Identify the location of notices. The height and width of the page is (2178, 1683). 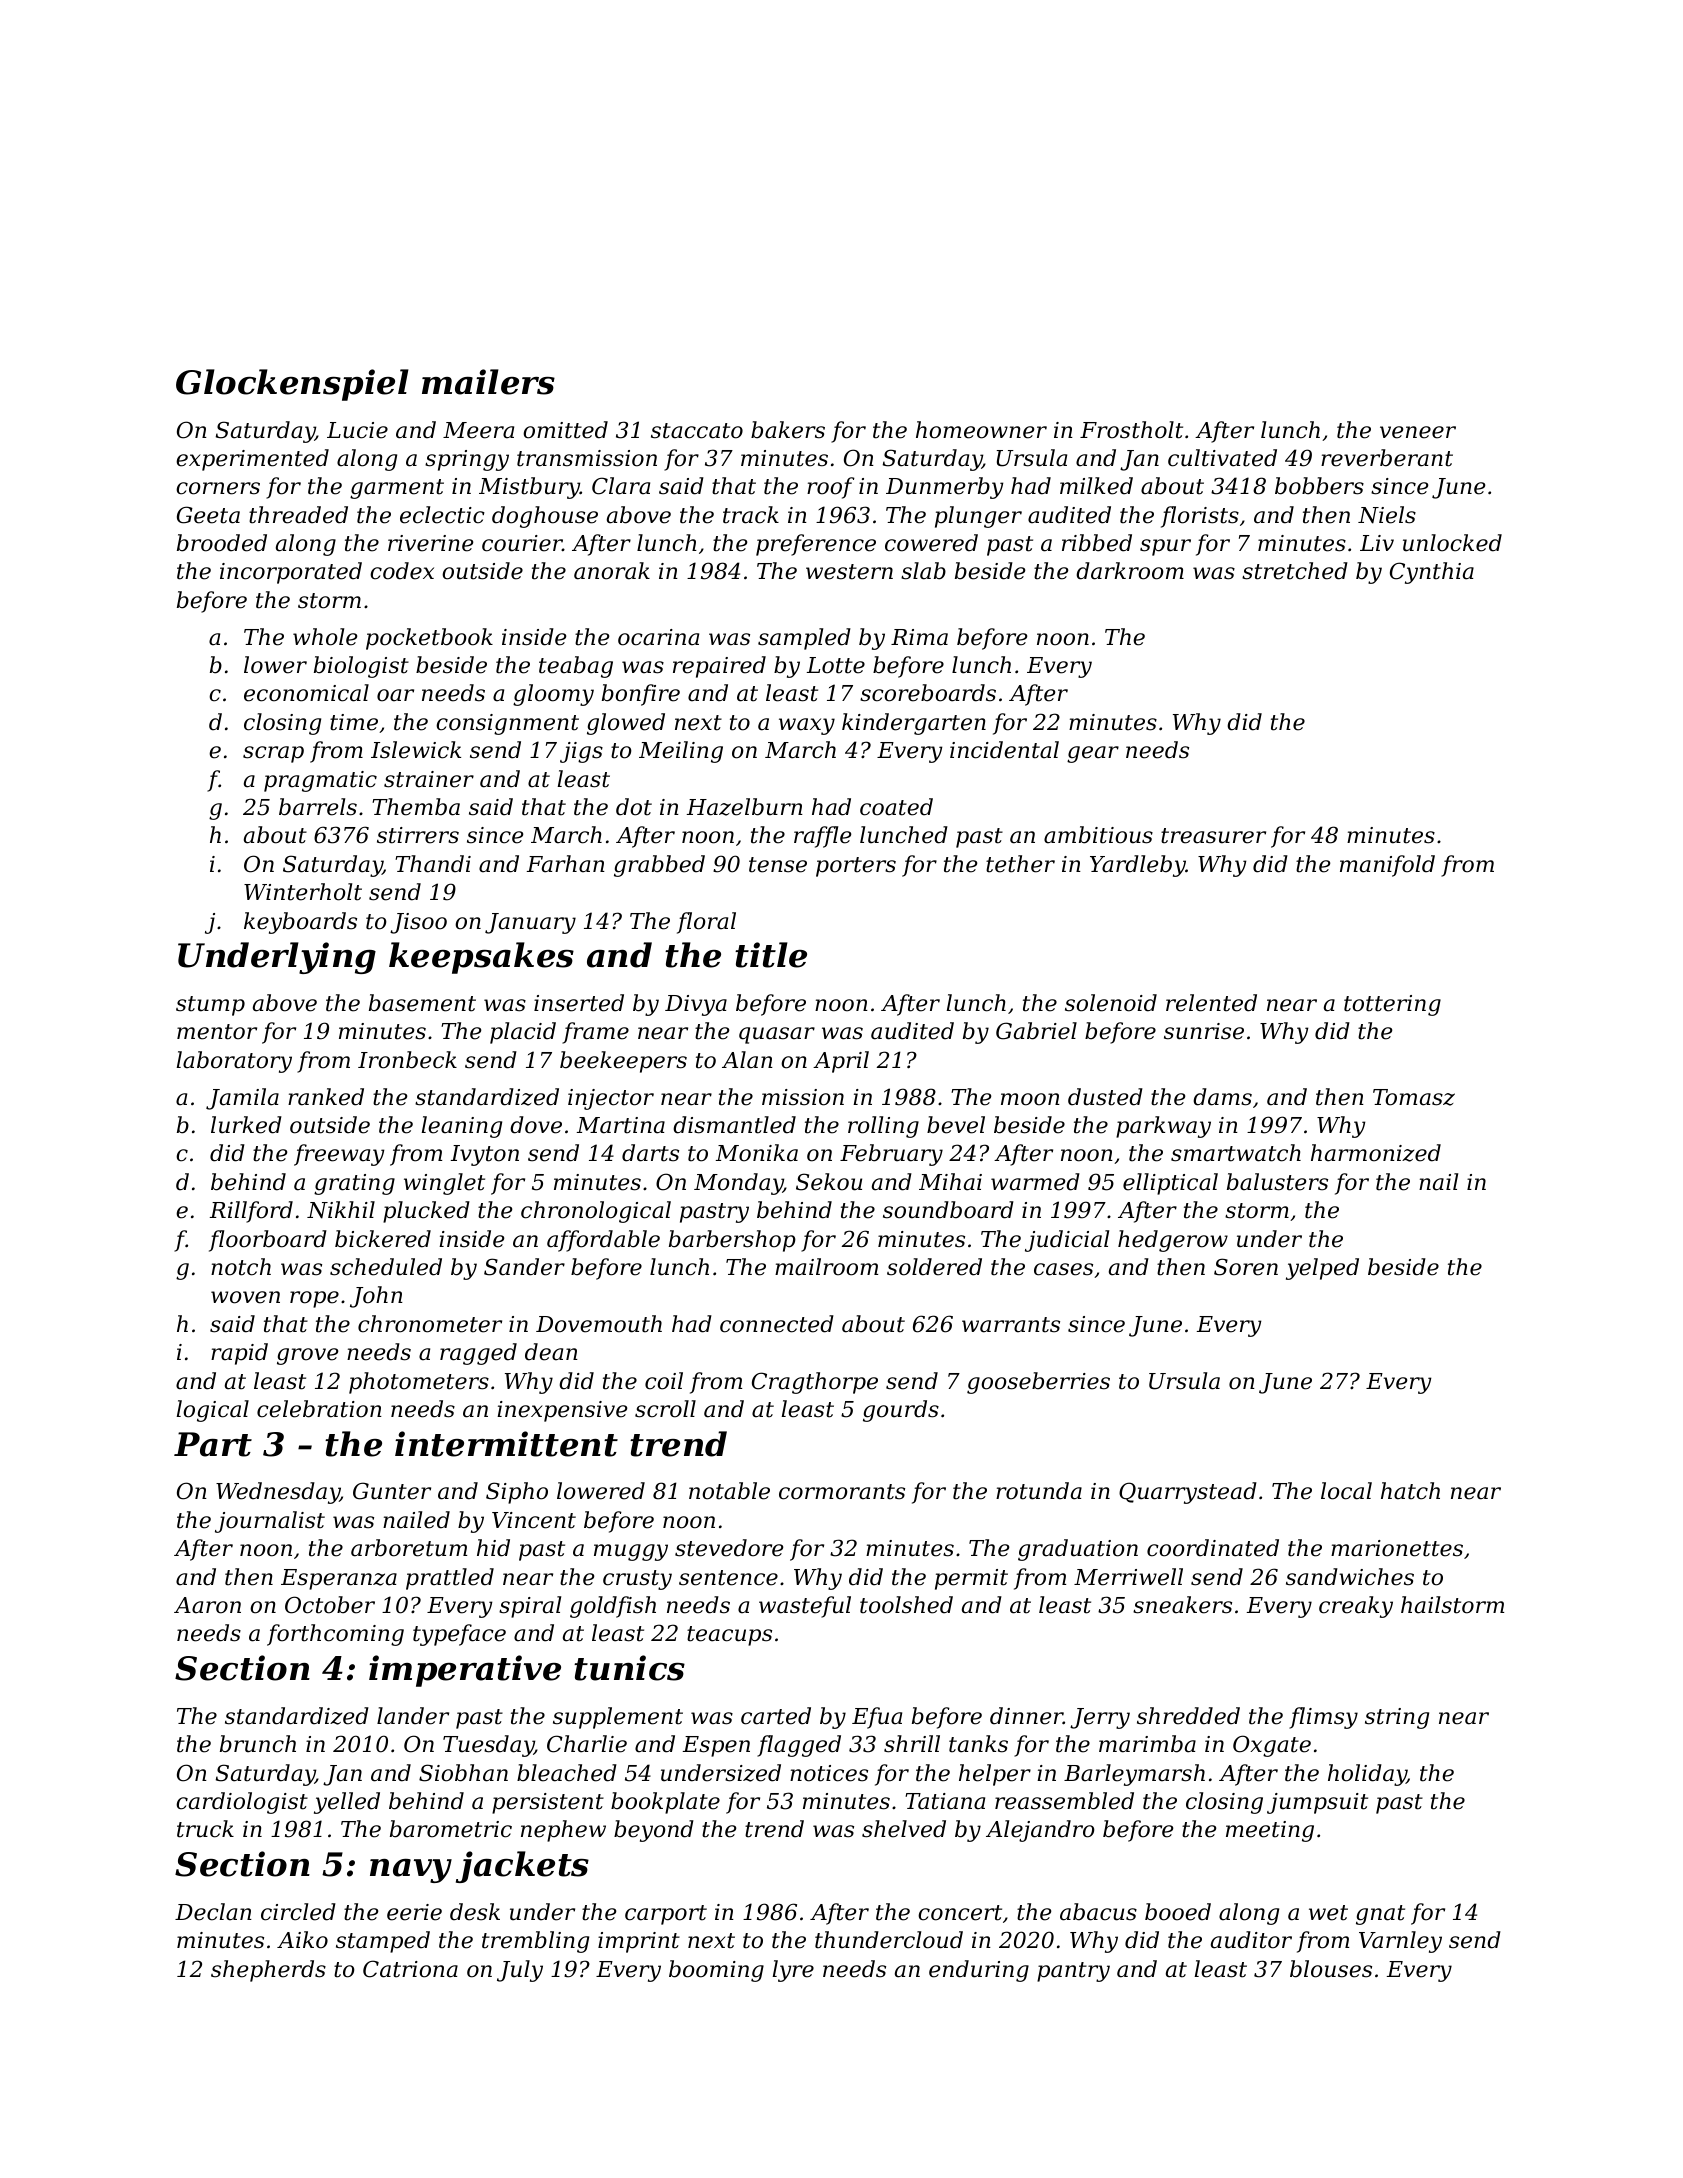
(829, 1773).
